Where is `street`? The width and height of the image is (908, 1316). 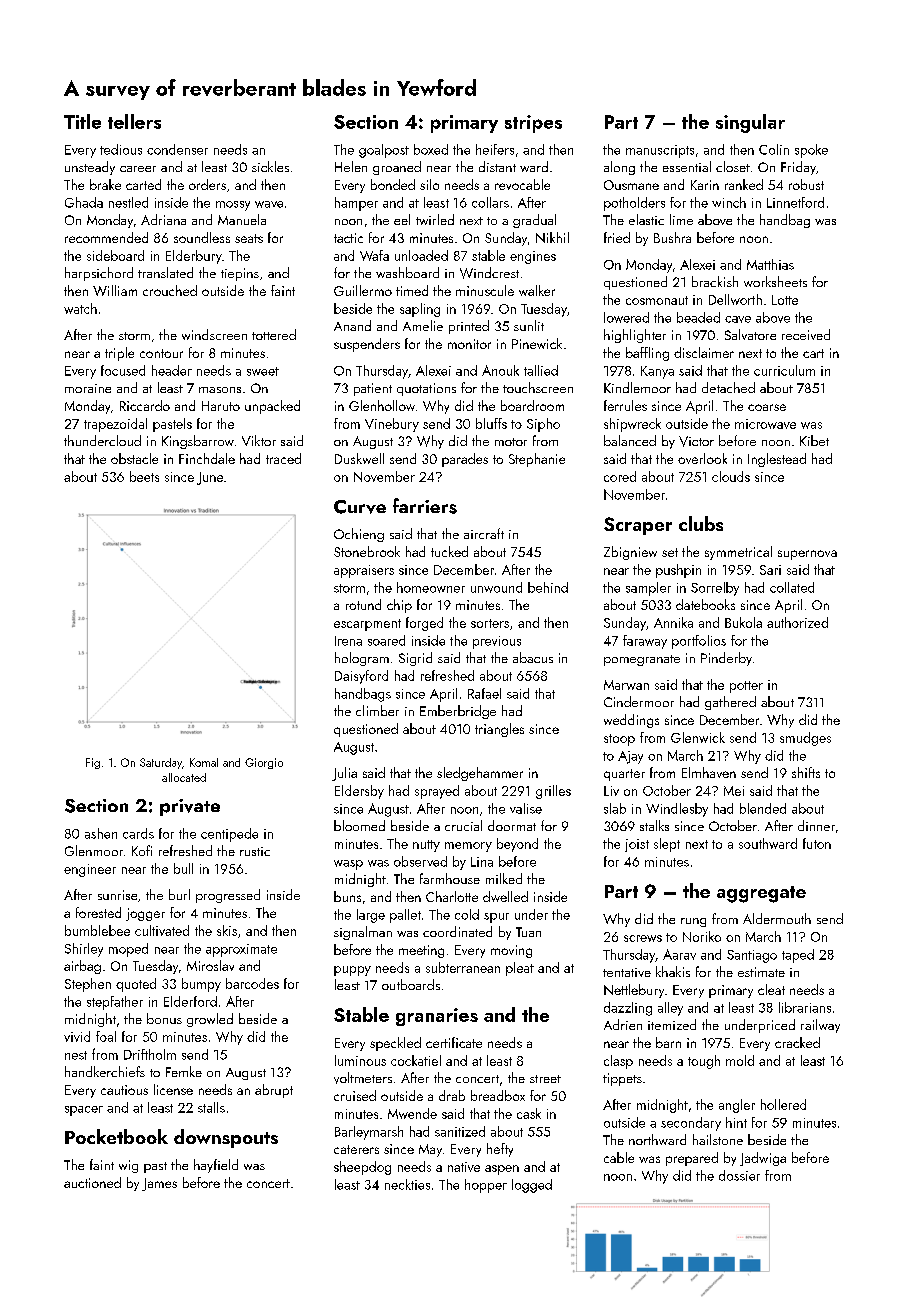
street is located at coordinates (545, 1079).
